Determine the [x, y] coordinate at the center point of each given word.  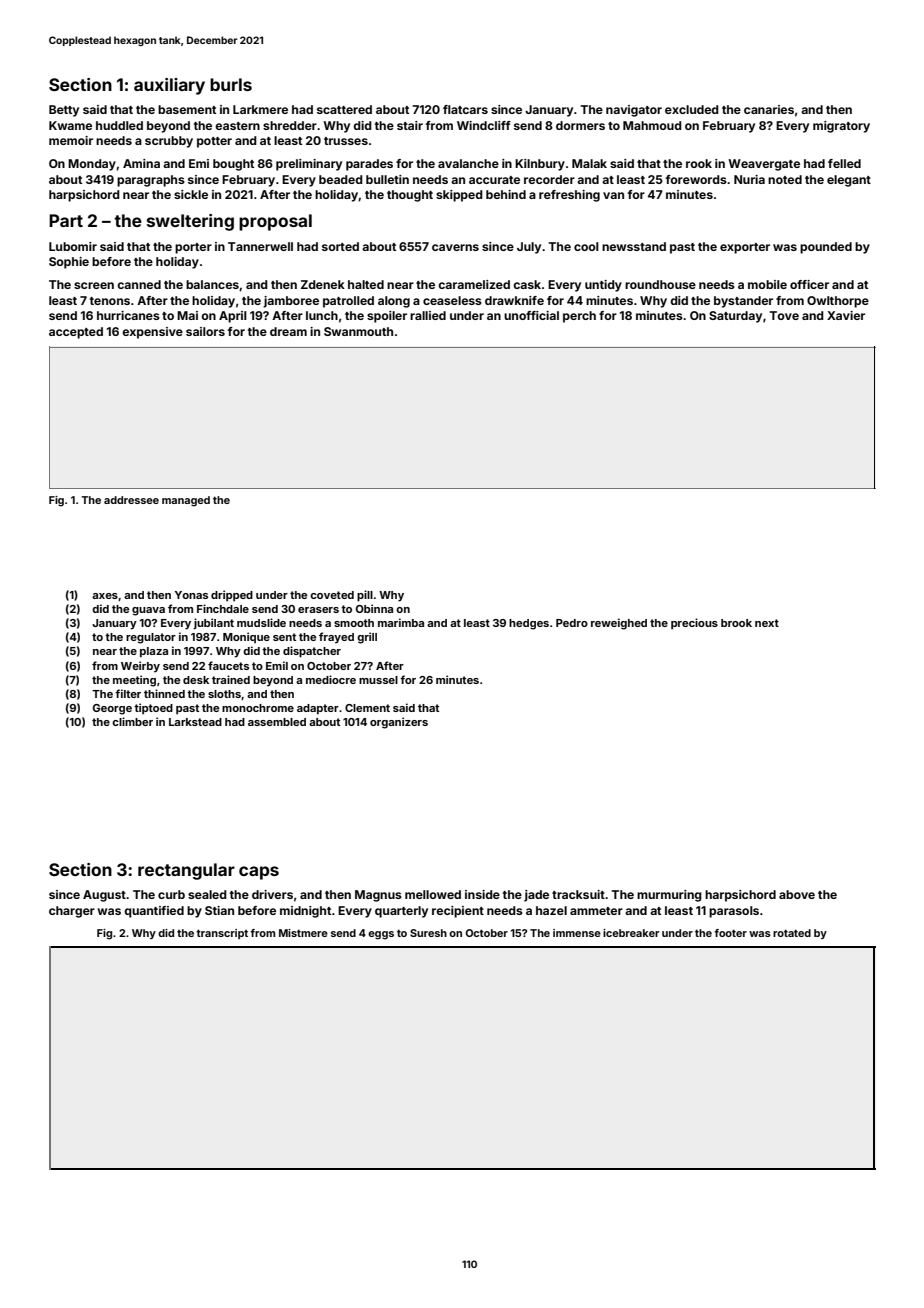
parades [369, 165]
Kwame [70, 125]
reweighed [619, 624]
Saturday [735, 317]
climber [132, 721]
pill [365, 596]
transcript [222, 934]
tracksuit [578, 894]
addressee [131, 500]
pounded [826, 248]
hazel [551, 910]
